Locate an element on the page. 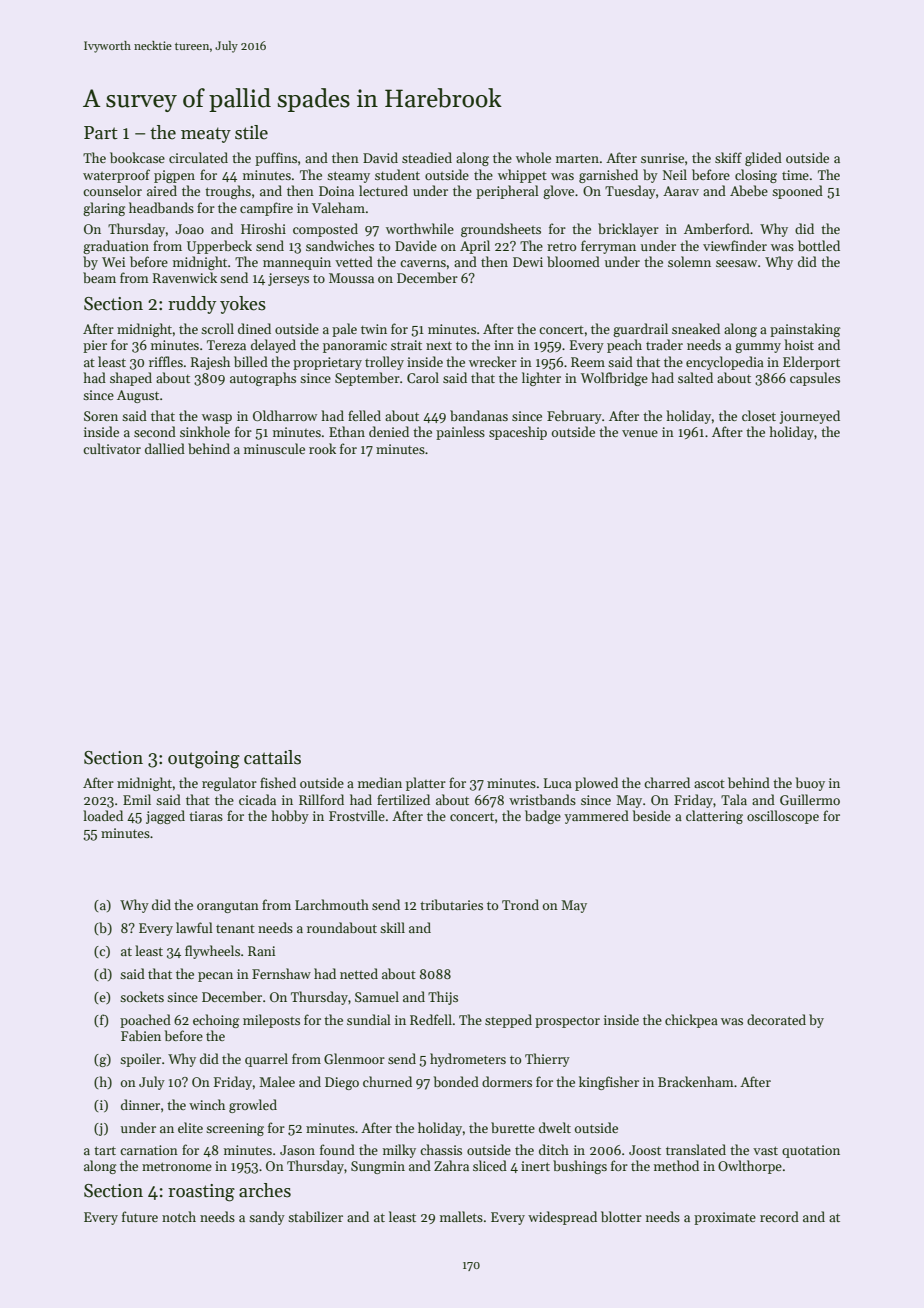  twin is located at coordinates (374, 329).
